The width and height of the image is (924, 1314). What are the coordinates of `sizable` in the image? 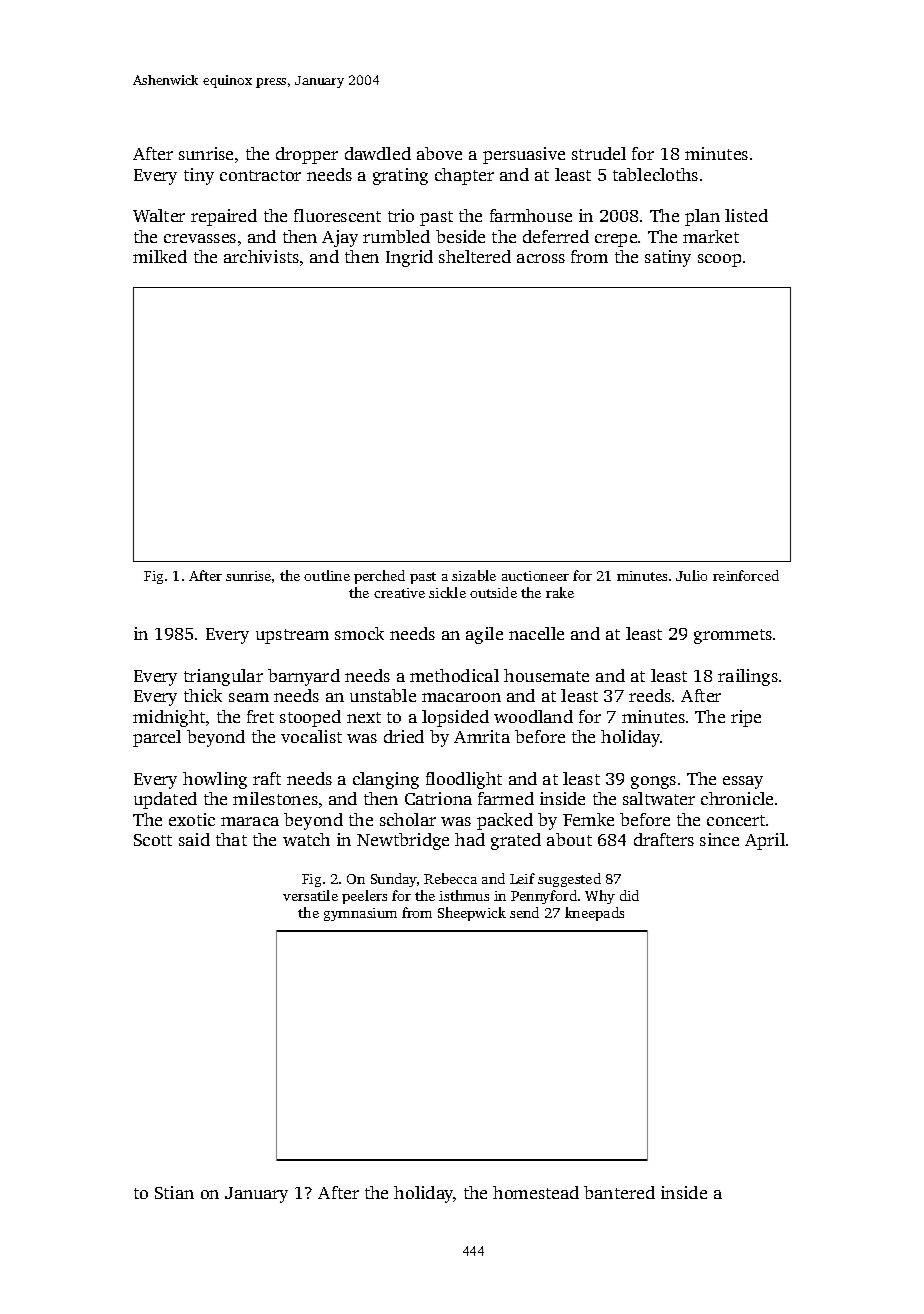 It's located at (474, 575).
